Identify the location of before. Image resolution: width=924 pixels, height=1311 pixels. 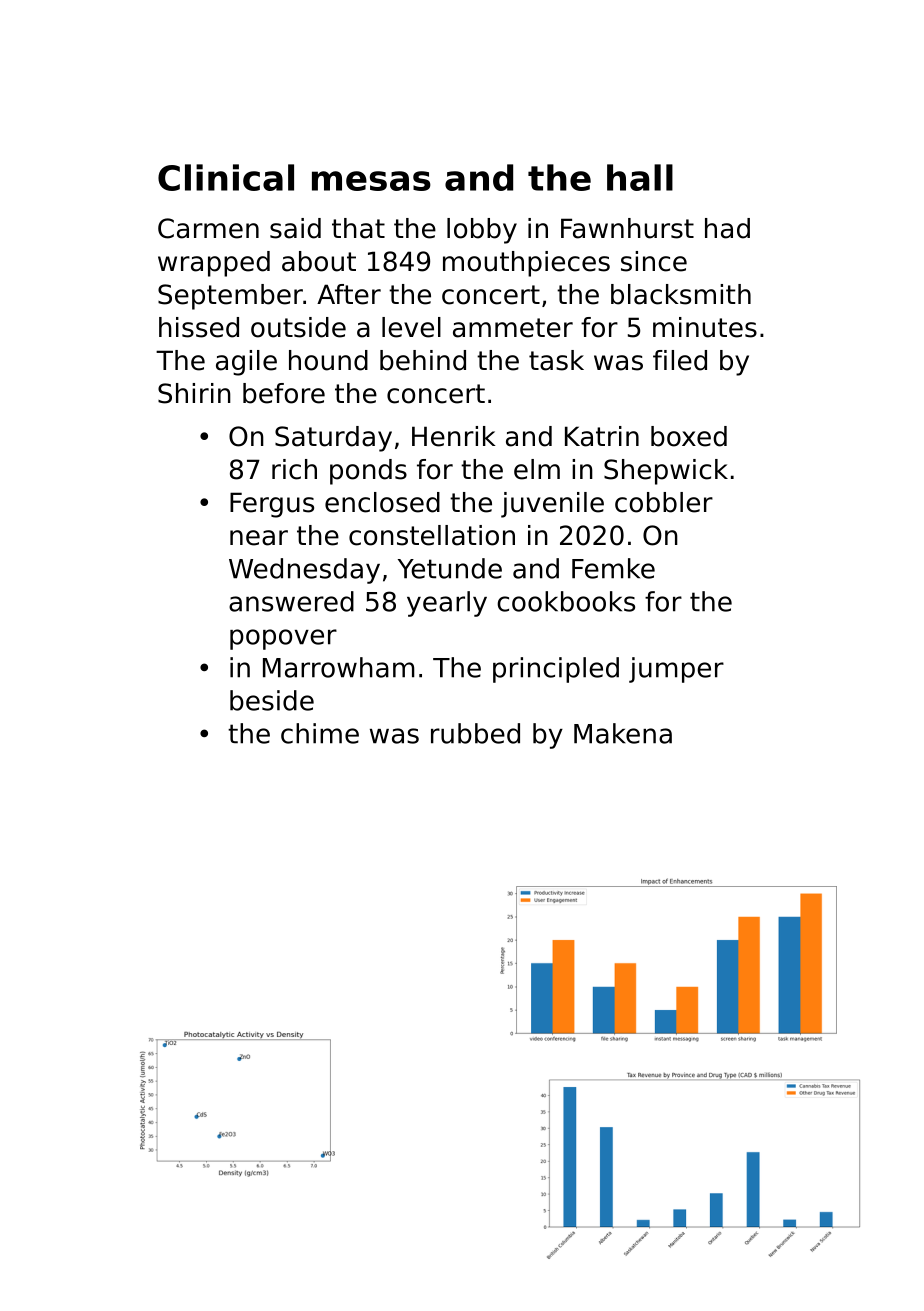
(284, 393).
